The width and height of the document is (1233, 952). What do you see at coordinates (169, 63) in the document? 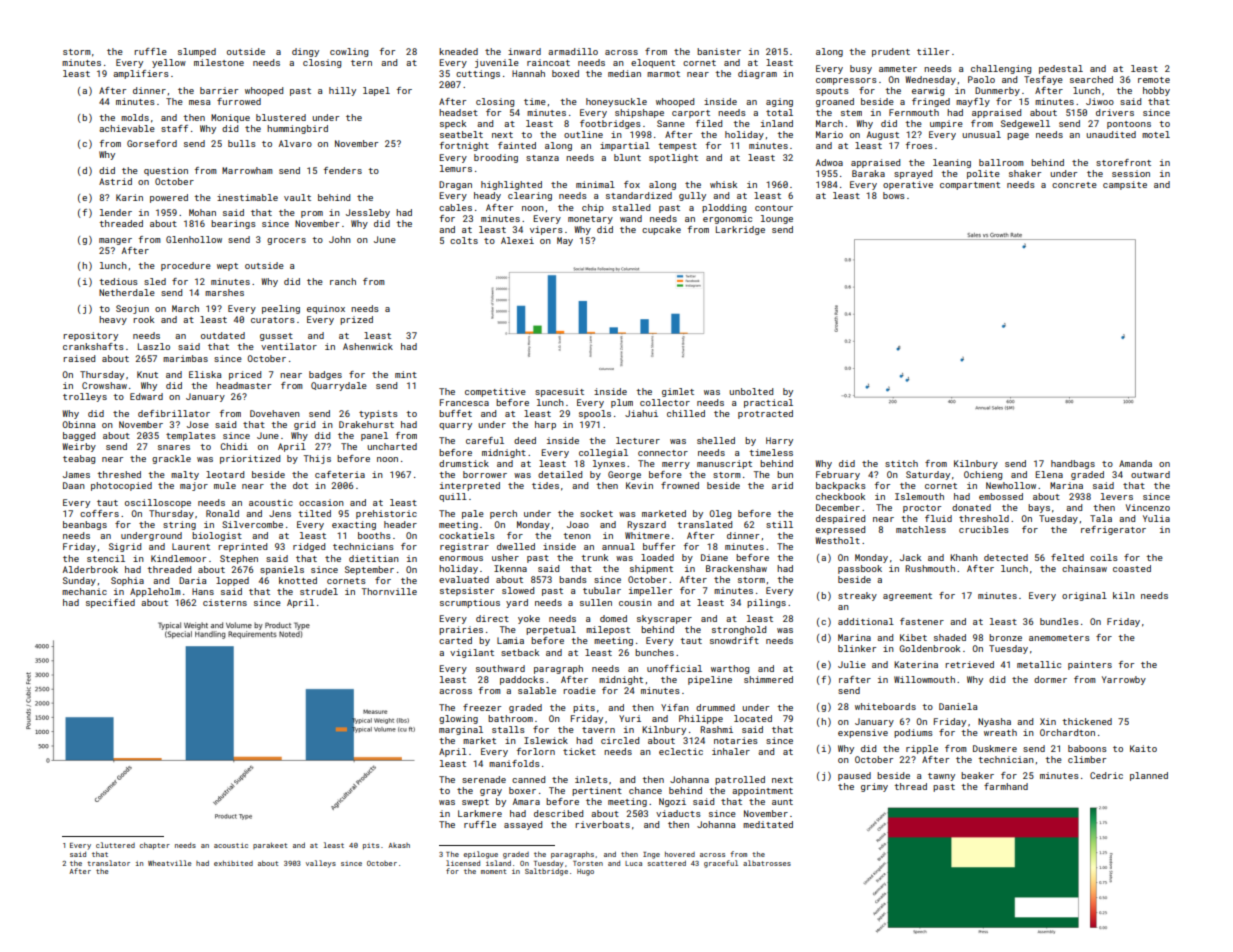
I see `yellow` at bounding box center [169, 63].
